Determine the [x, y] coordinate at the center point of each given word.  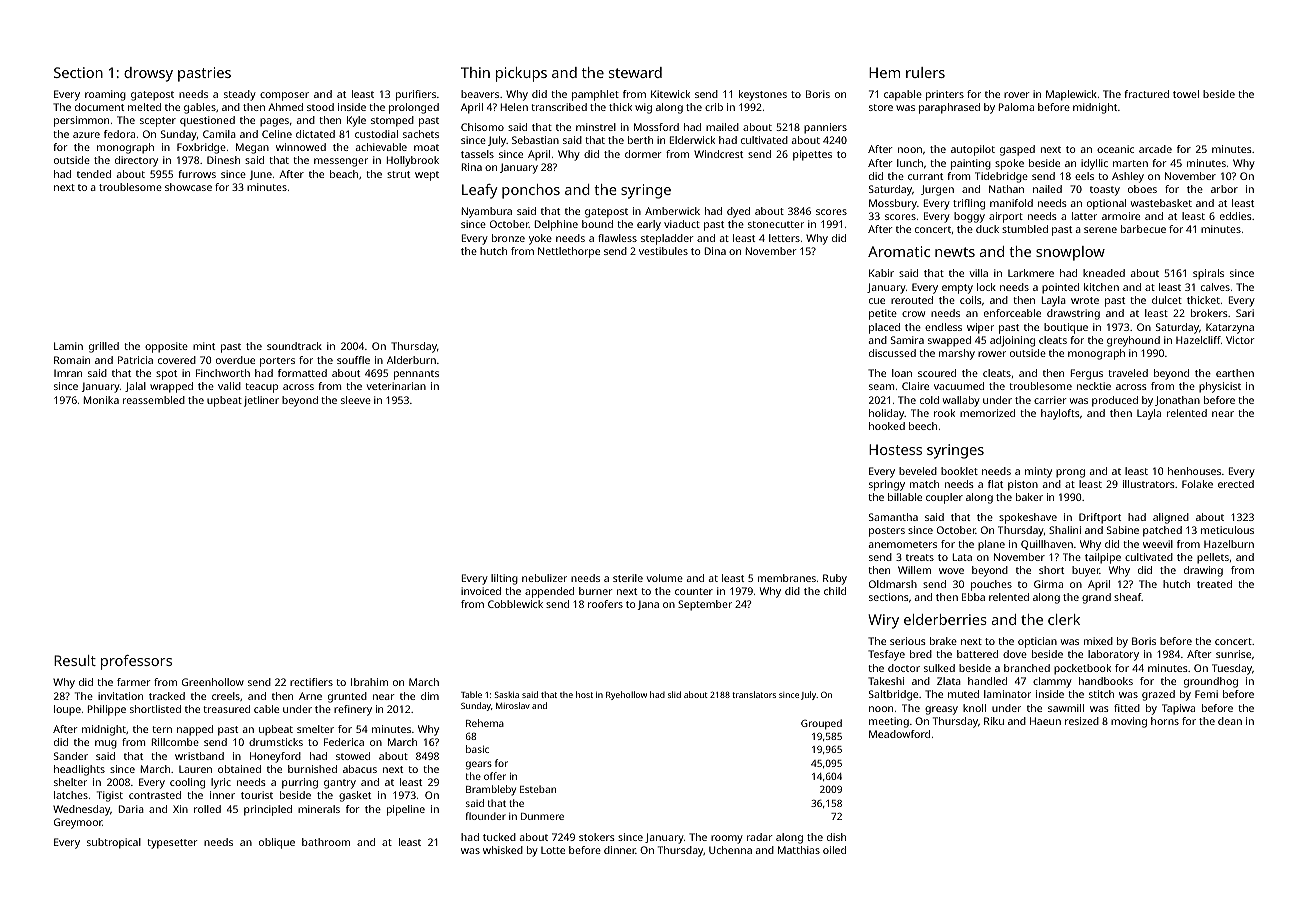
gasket [355, 796]
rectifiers [311, 682]
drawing [1203, 571]
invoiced [481, 591]
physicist [1220, 387]
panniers [825, 128]
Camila [219, 134]
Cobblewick [515, 604]
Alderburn [411, 360]
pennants [416, 375]
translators [754, 694]
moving [1129, 722]
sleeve [356, 400]
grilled [104, 347]
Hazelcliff [1198, 340]
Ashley [1128, 177]
